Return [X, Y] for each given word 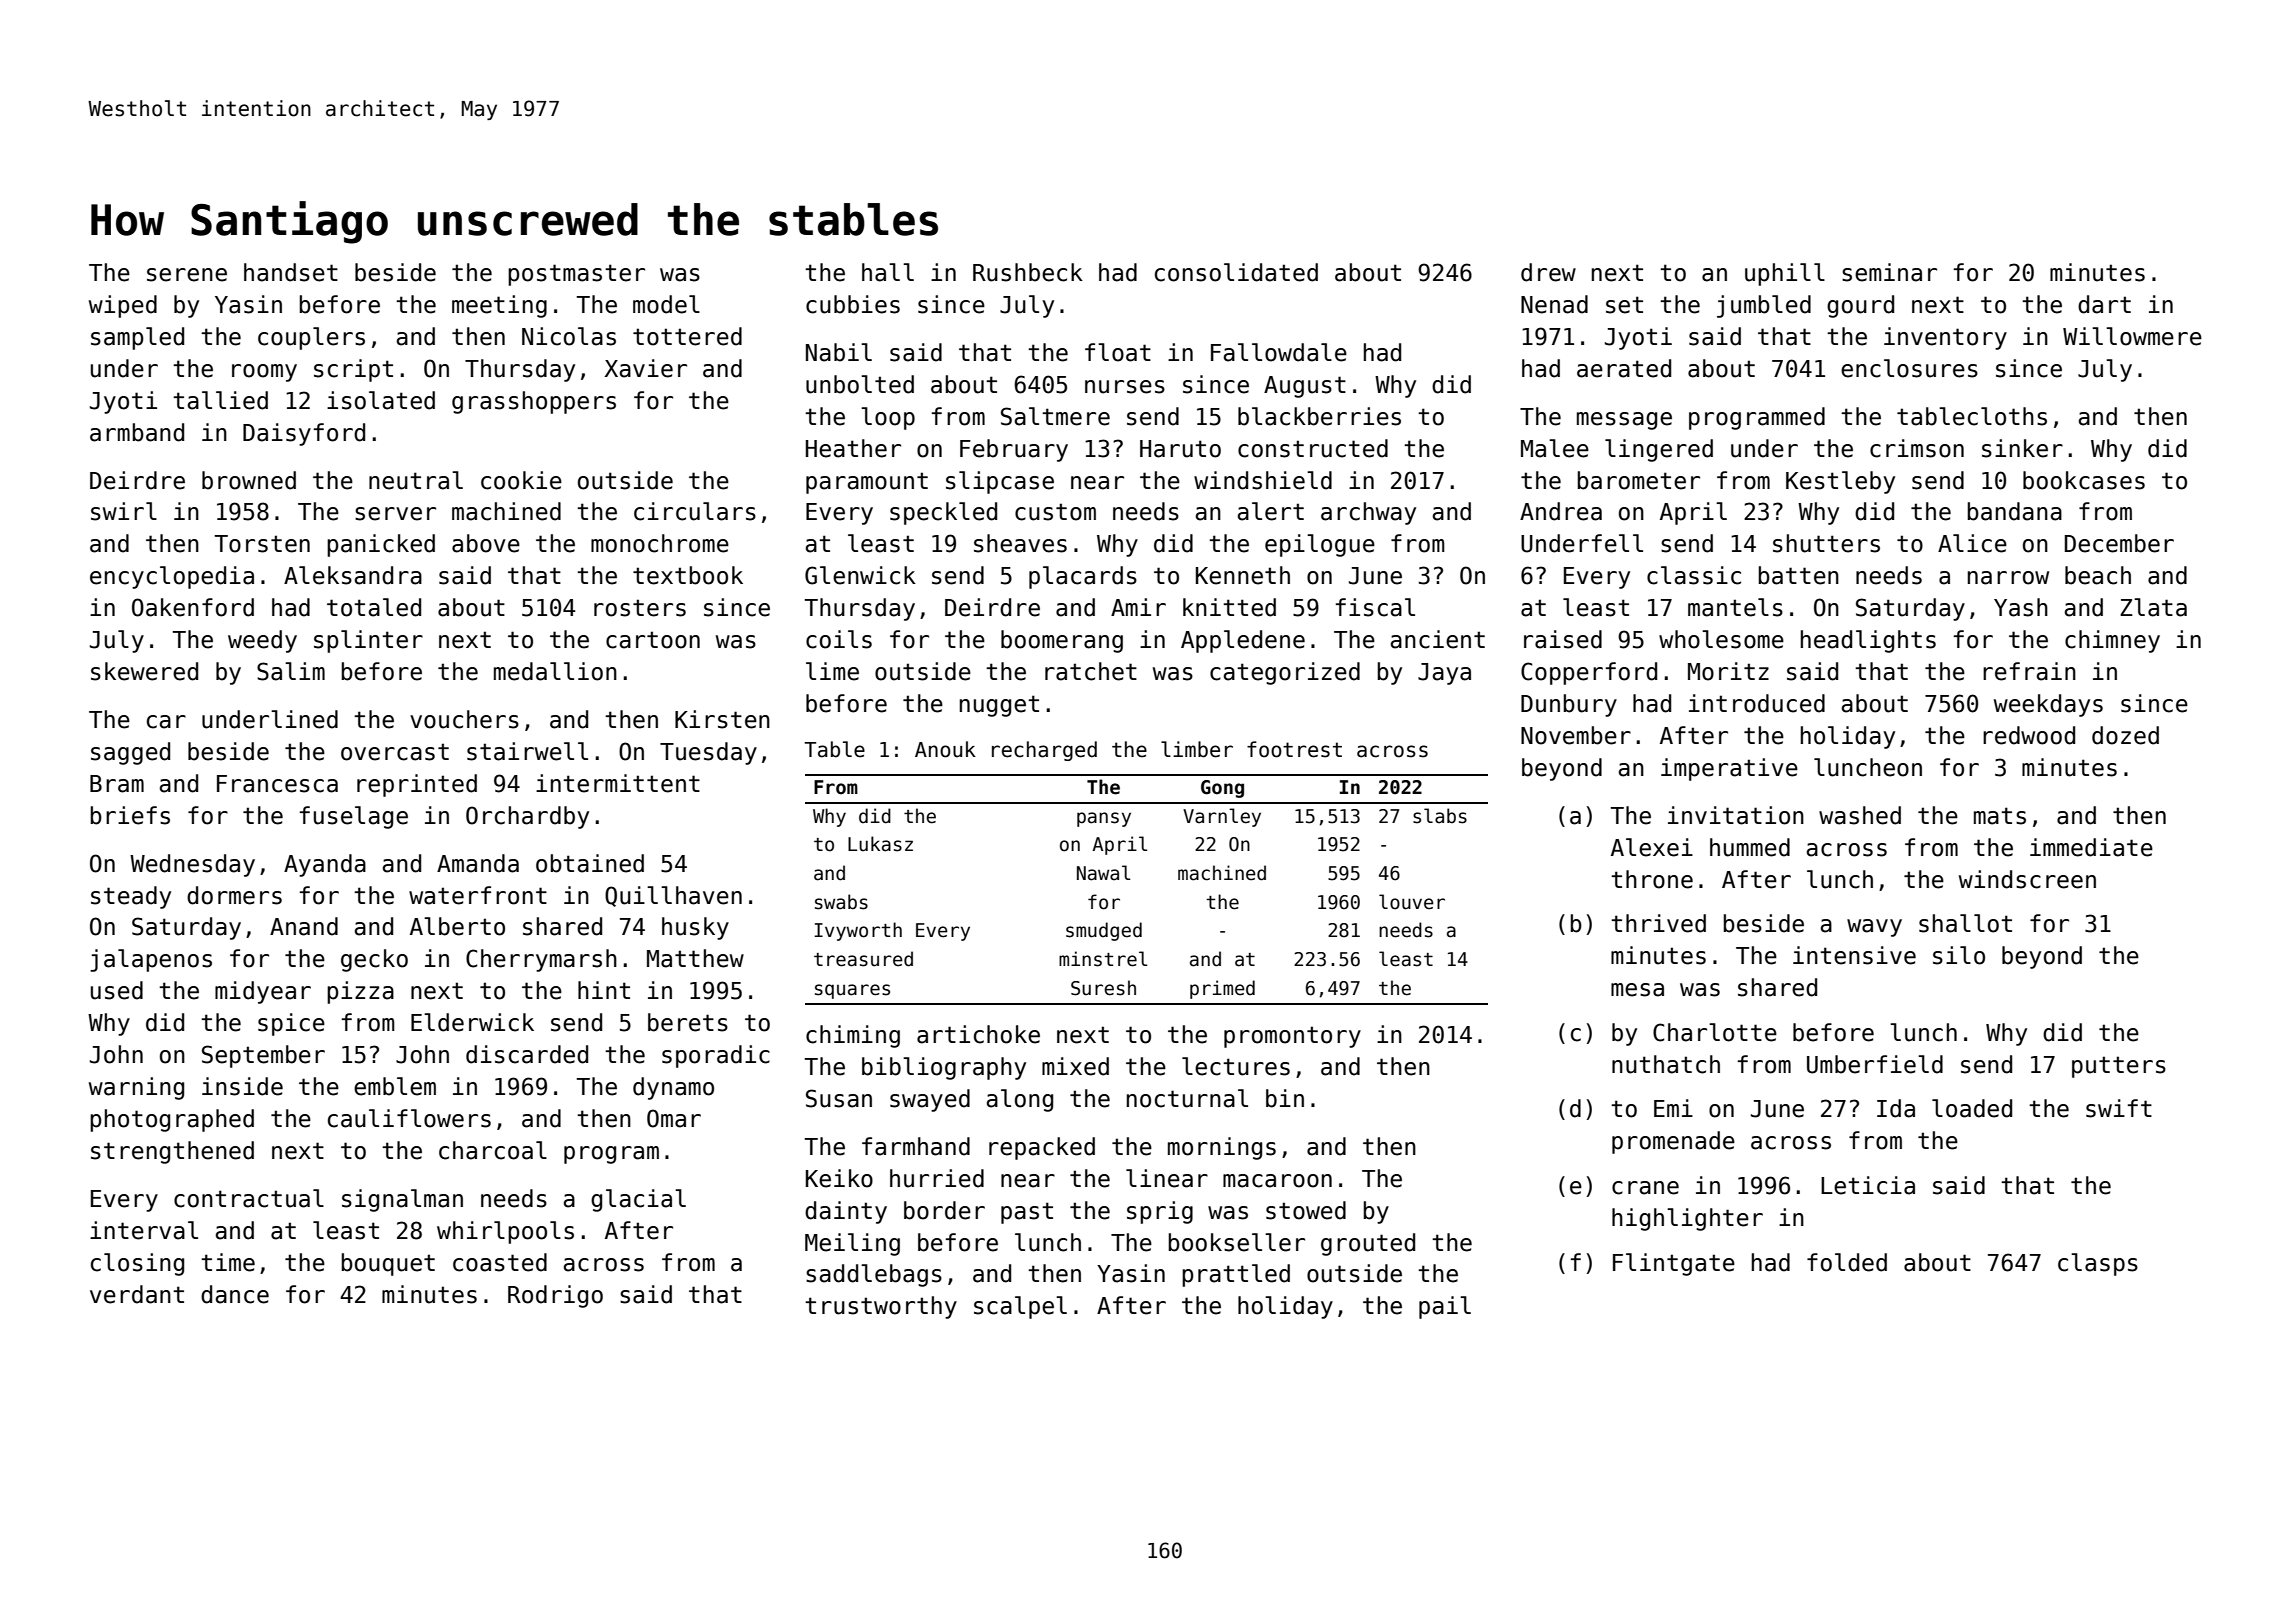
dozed [2125, 735]
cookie [521, 480]
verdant [137, 1294]
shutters [1826, 543]
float [1118, 352]
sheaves [1020, 543]
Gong [1222, 789]
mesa [1637, 990]
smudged [1104, 931]
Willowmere [2132, 336]
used [117, 990]
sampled [137, 338]
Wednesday [192, 865]
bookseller [1237, 1242]
